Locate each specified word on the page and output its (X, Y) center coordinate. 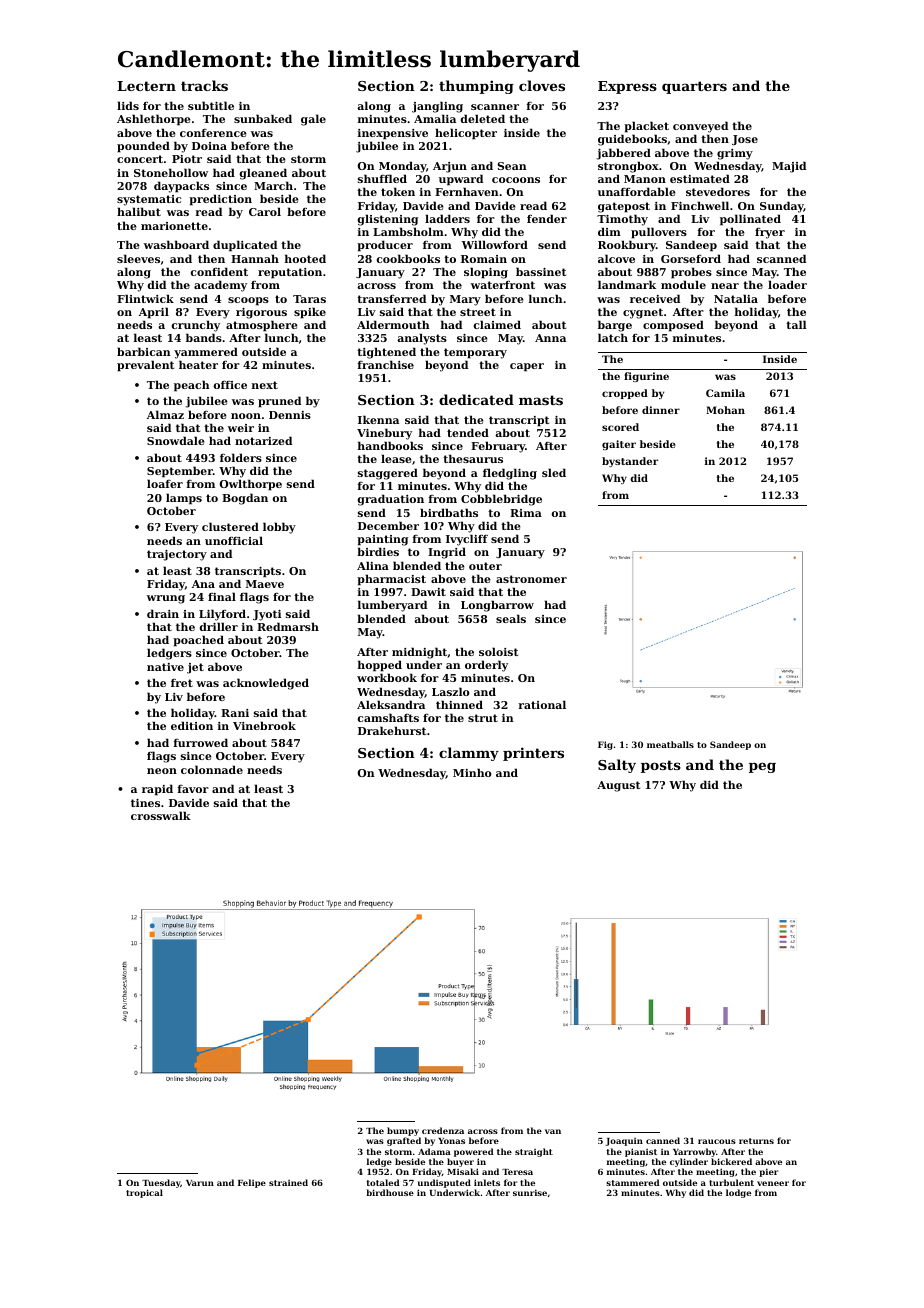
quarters (694, 87)
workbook (387, 677)
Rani (235, 713)
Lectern (146, 86)
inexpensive (393, 134)
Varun (200, 1183)
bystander (630, 462)
